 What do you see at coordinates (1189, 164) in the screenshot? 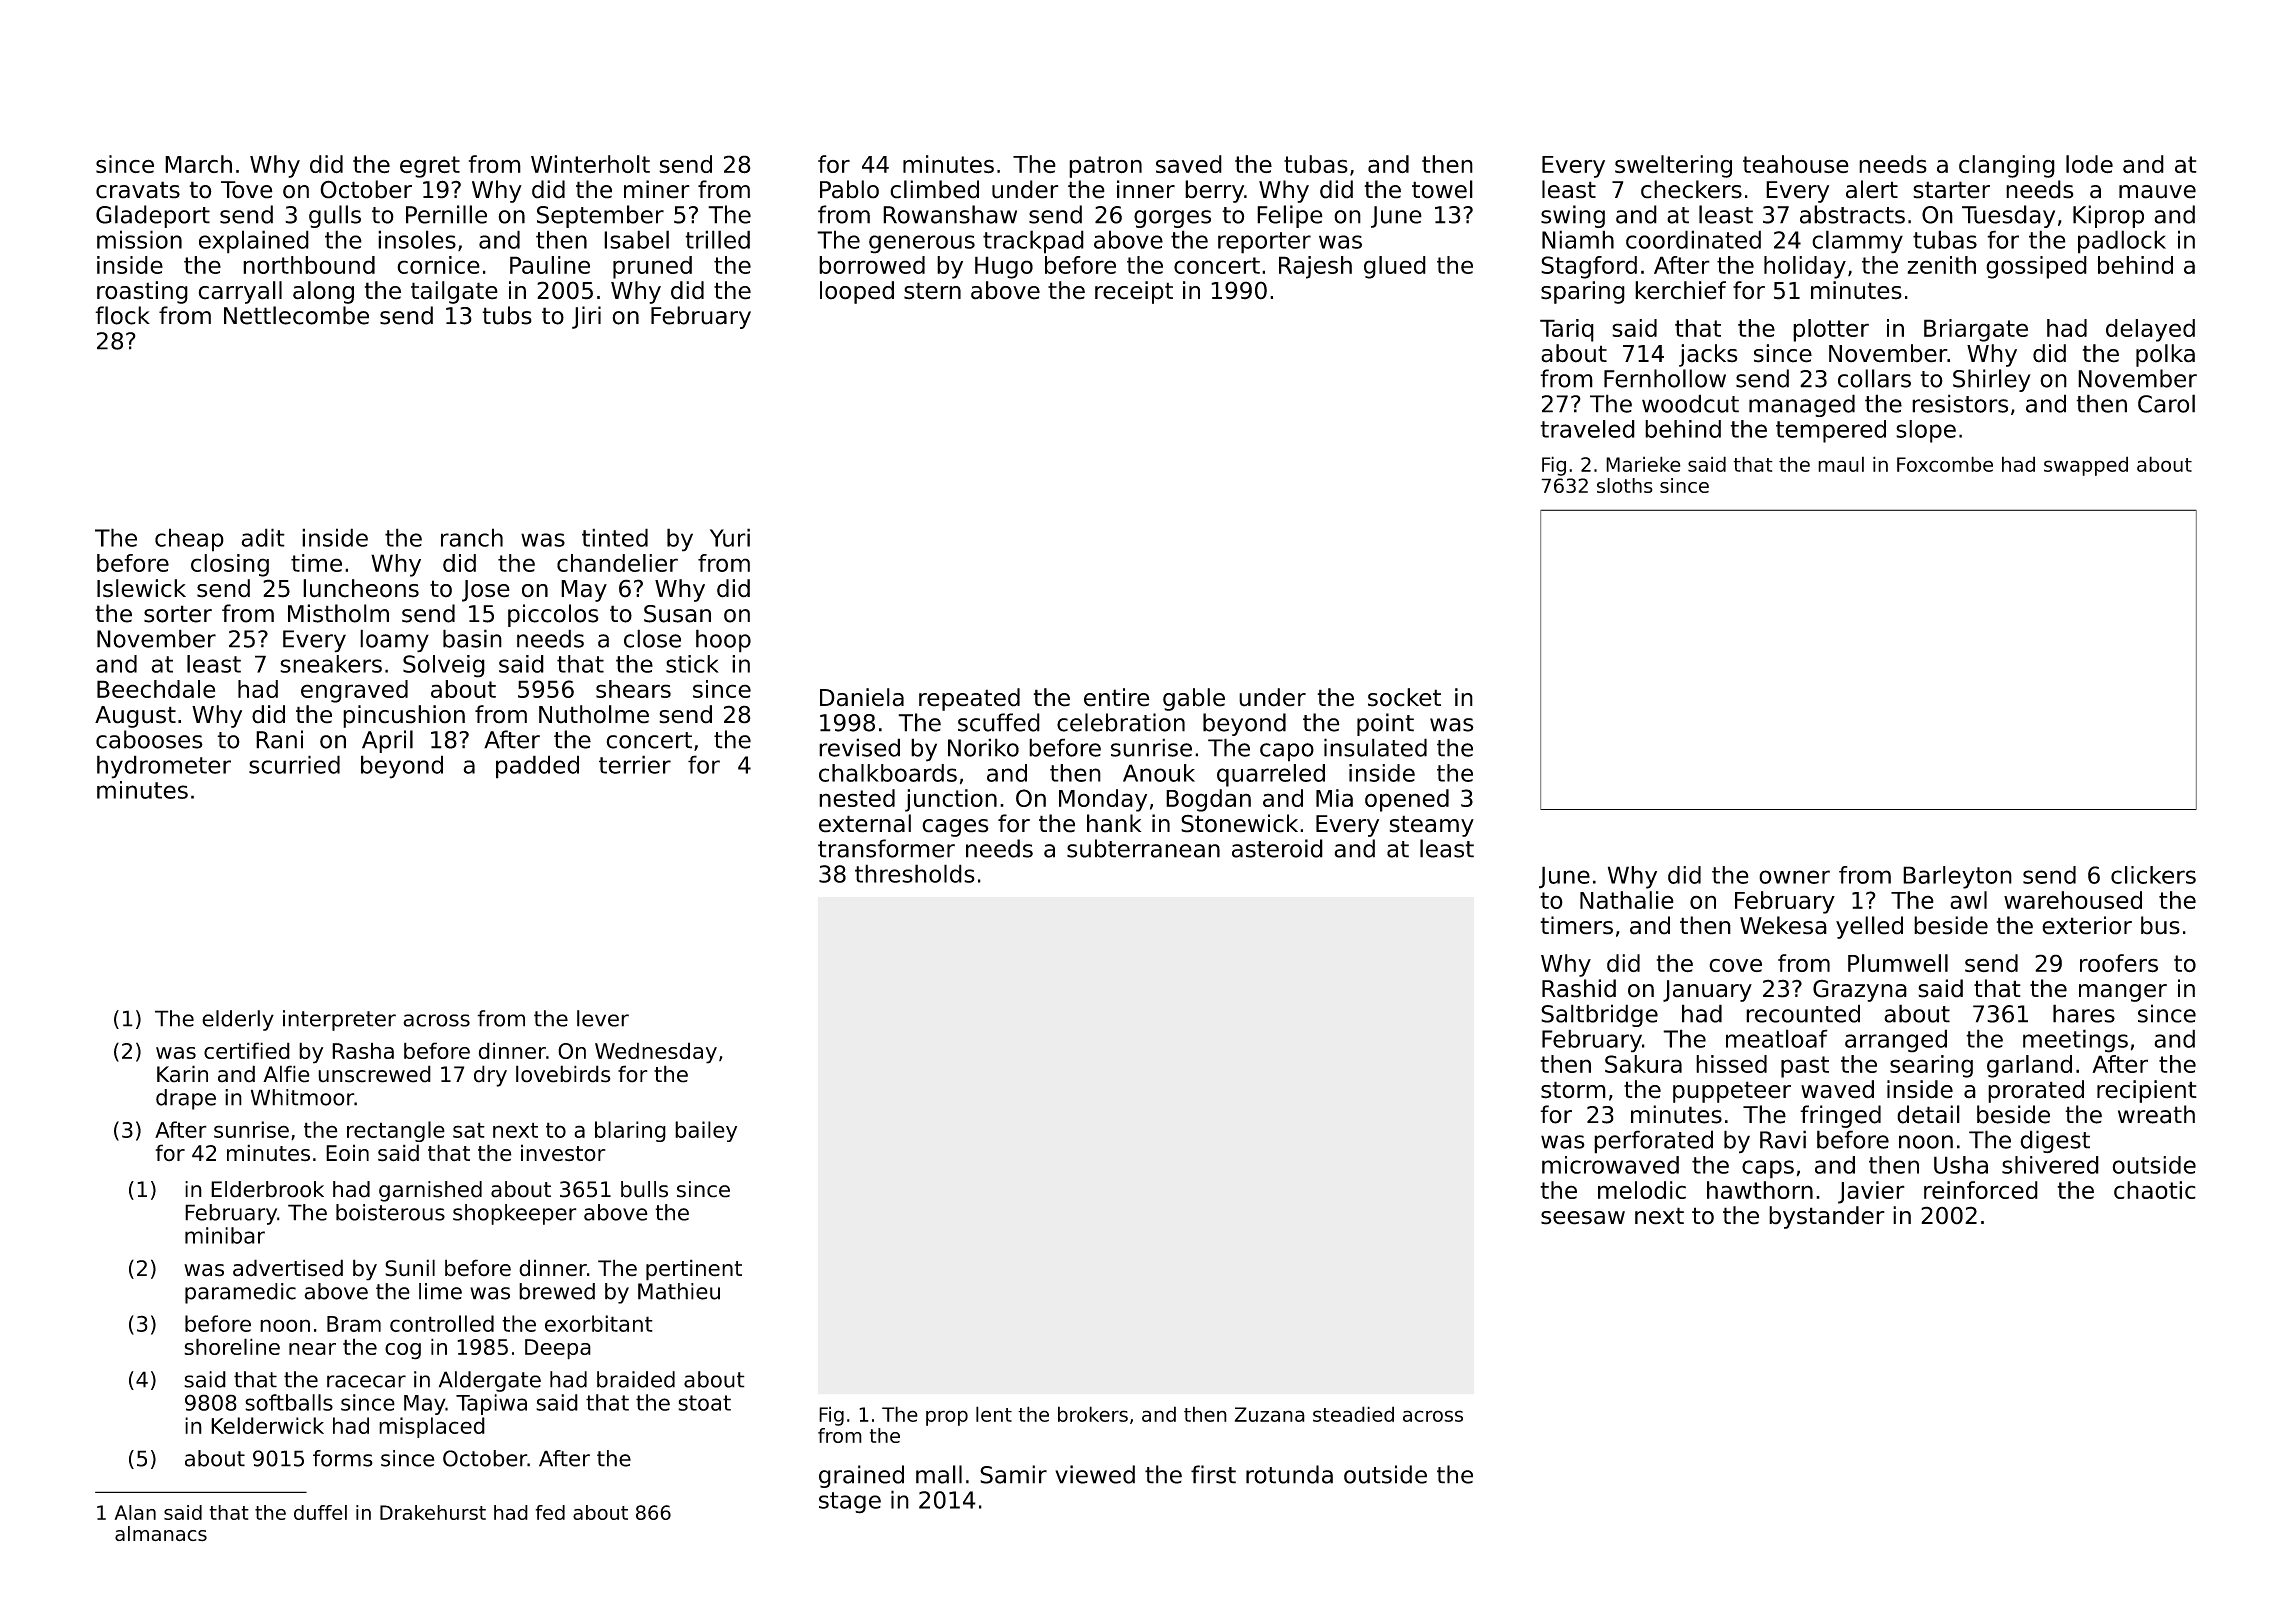
I see `saved` at bounding box center [1189, 164].
